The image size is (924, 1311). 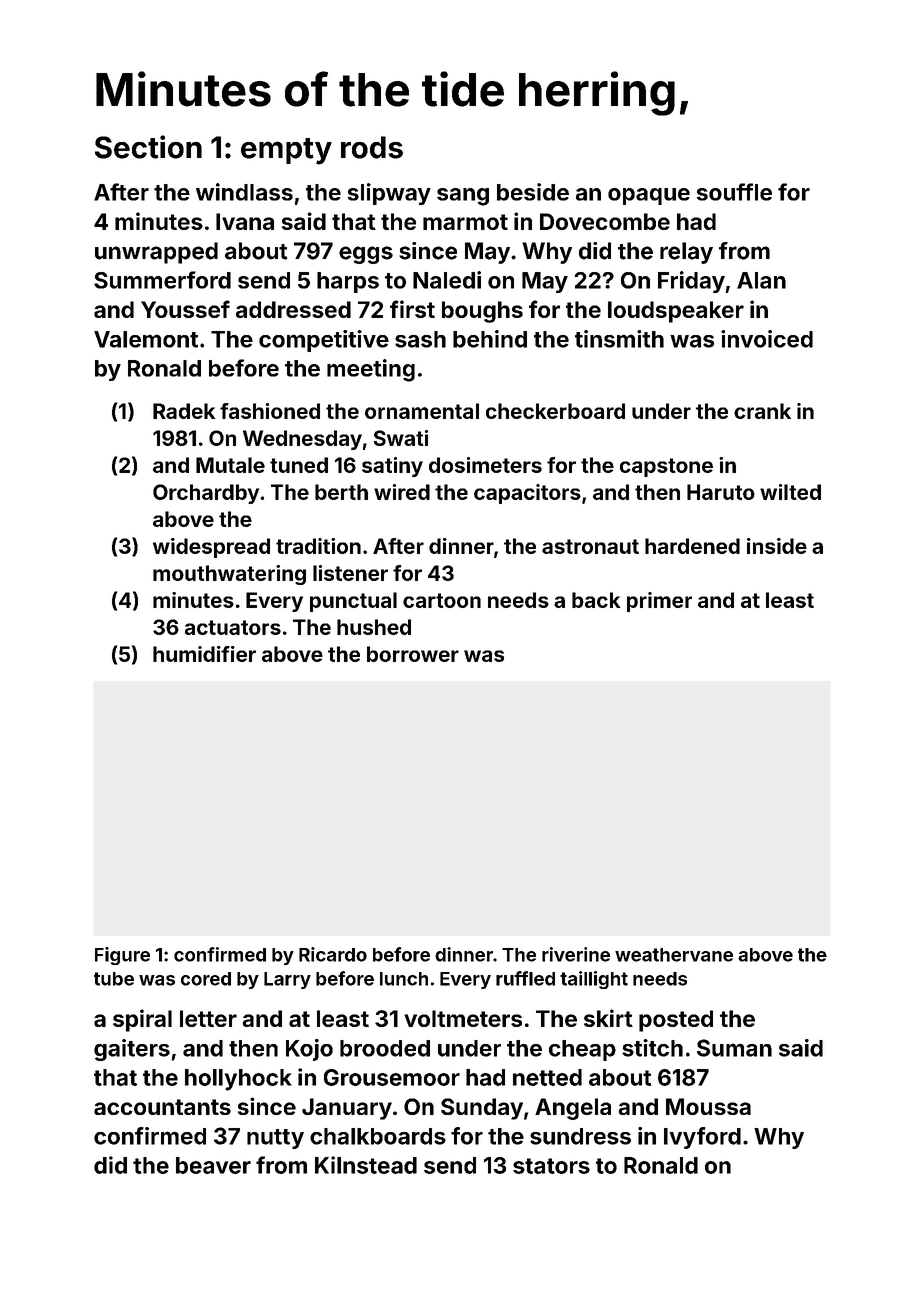 I want to click on Figure, so click(x=122, y=956).
